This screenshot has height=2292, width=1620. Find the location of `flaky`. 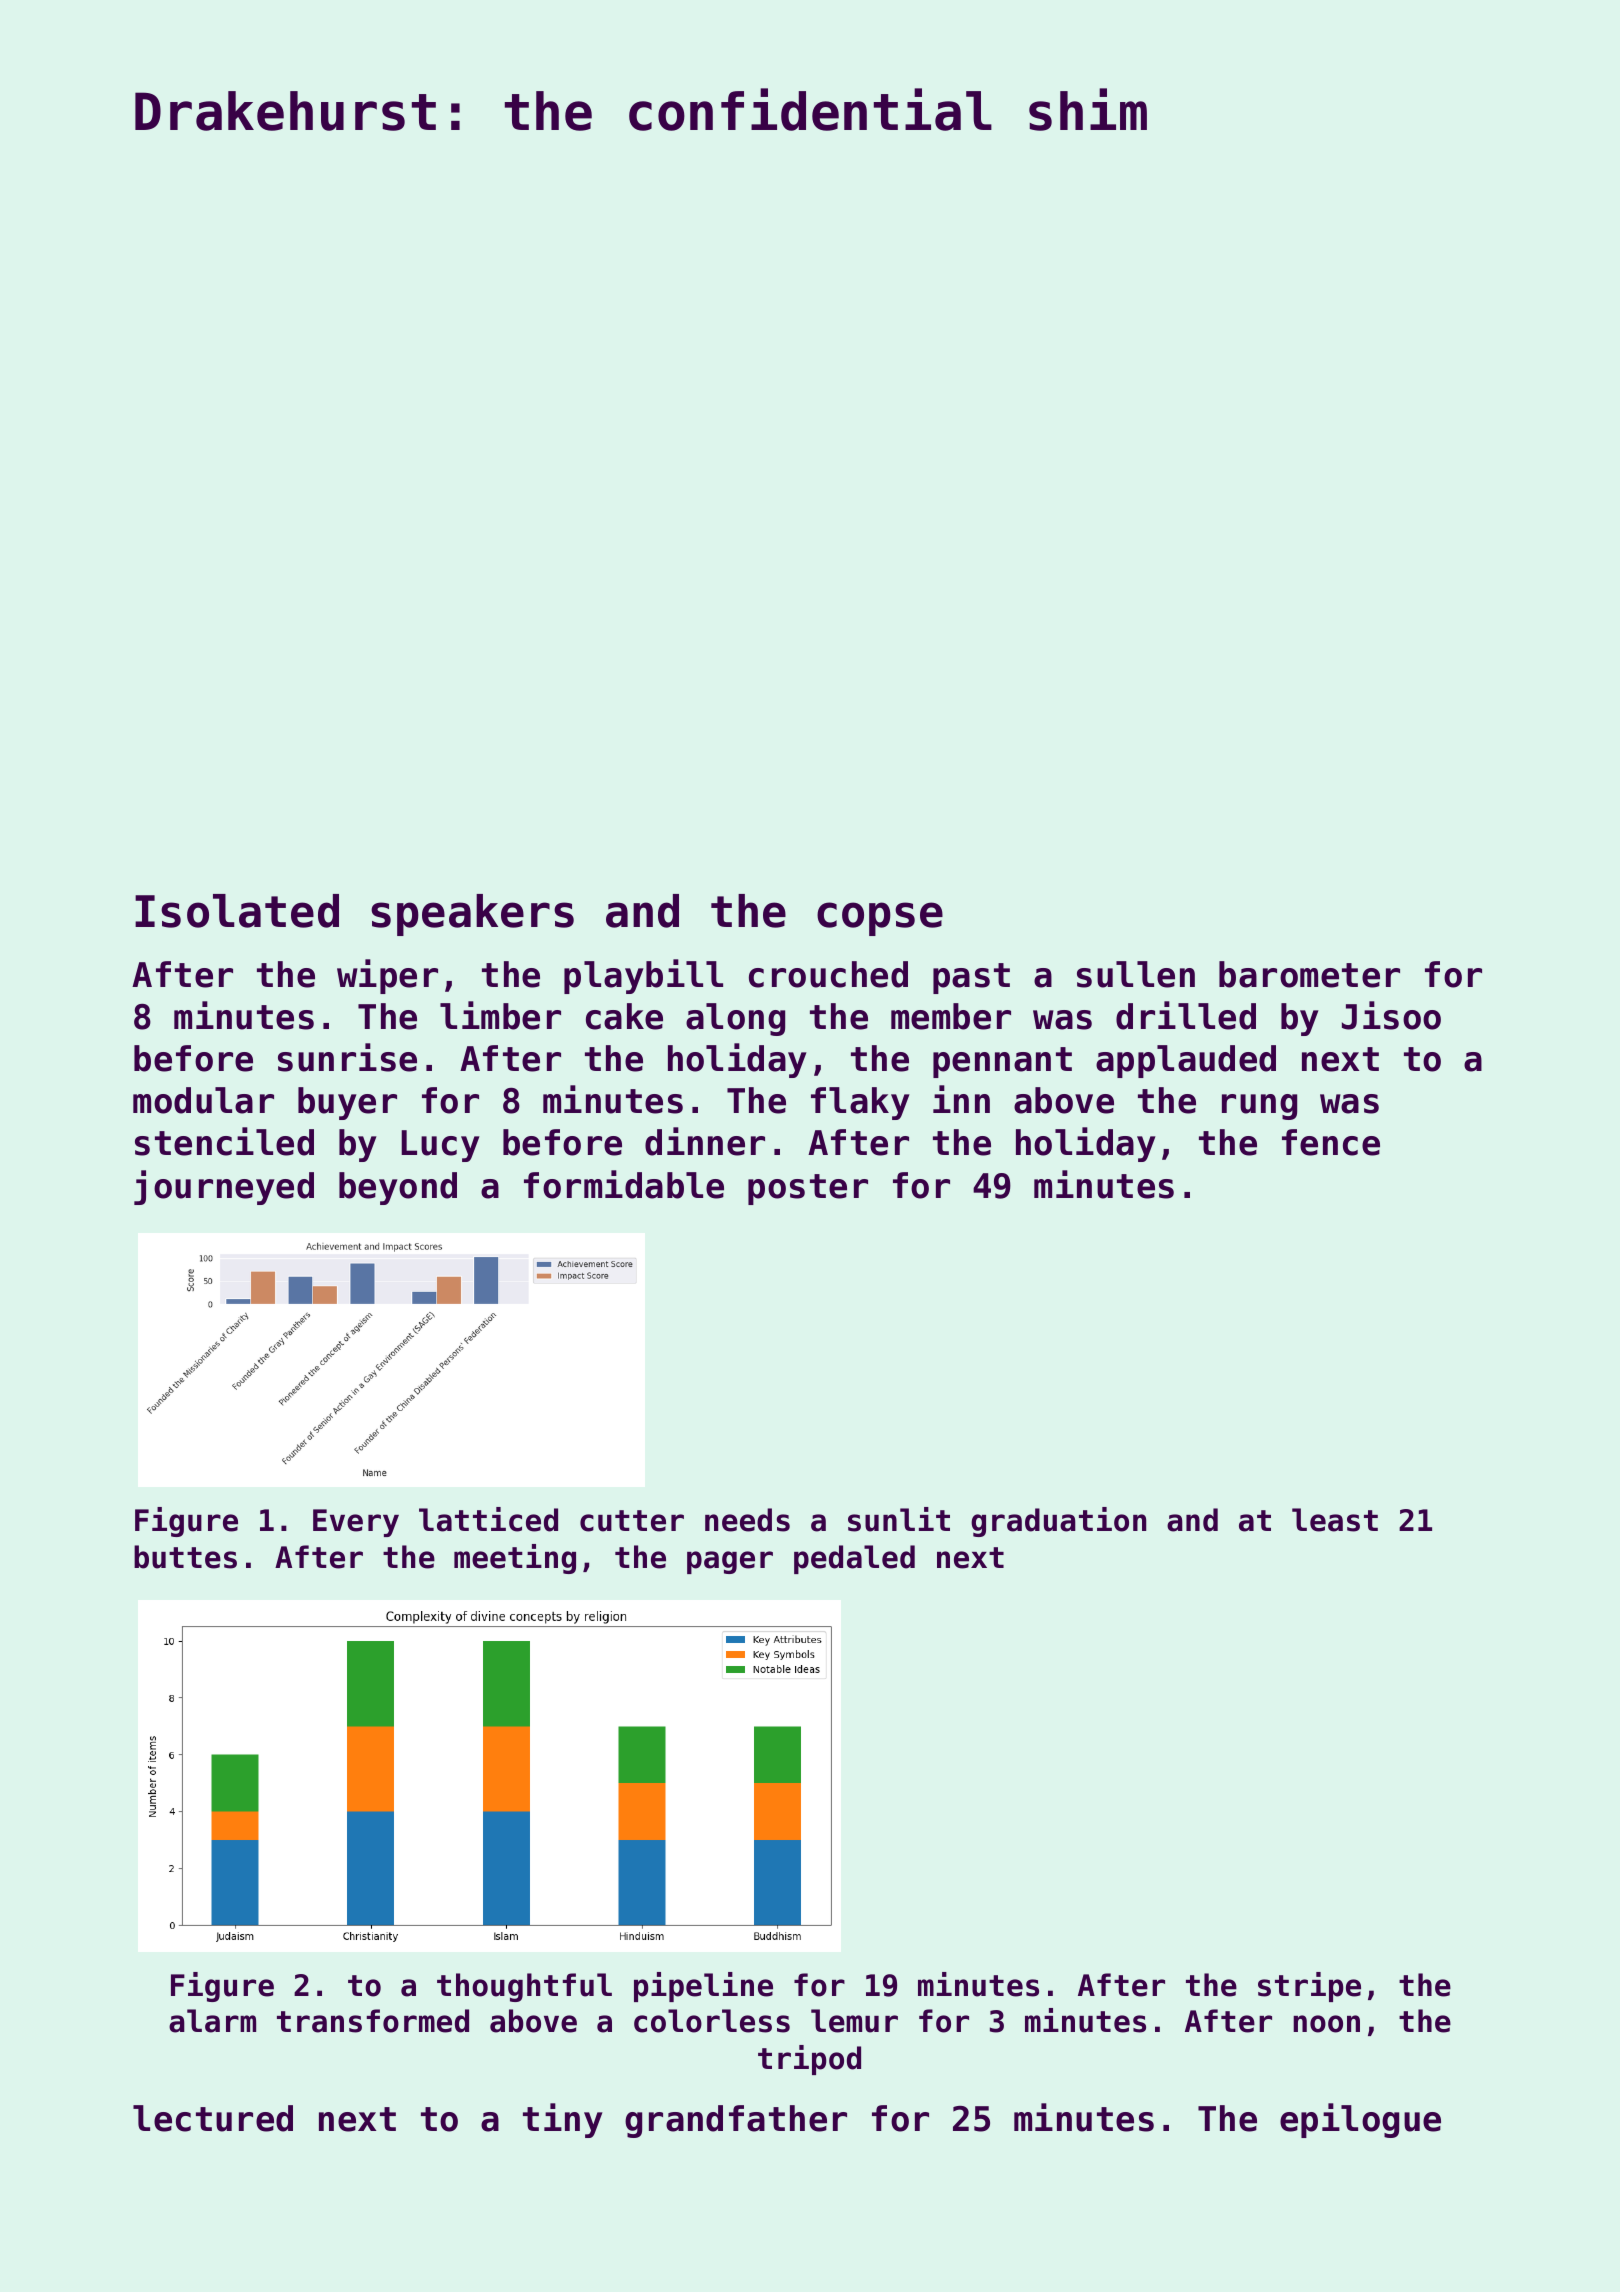

flaky is located at coordinates (860, 1103).
